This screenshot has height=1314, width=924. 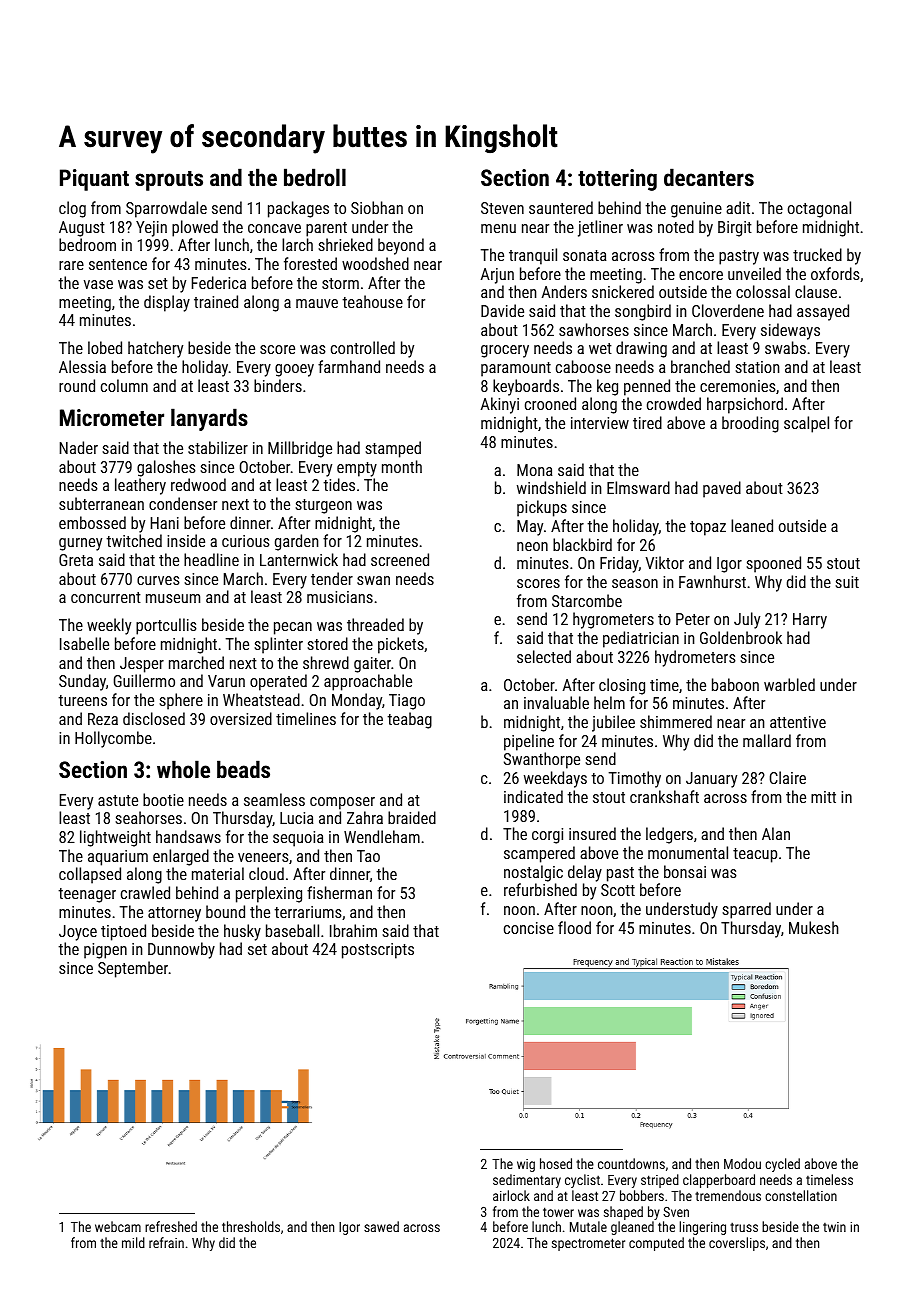 I want to click on adit, so click(x=738, y=207).
